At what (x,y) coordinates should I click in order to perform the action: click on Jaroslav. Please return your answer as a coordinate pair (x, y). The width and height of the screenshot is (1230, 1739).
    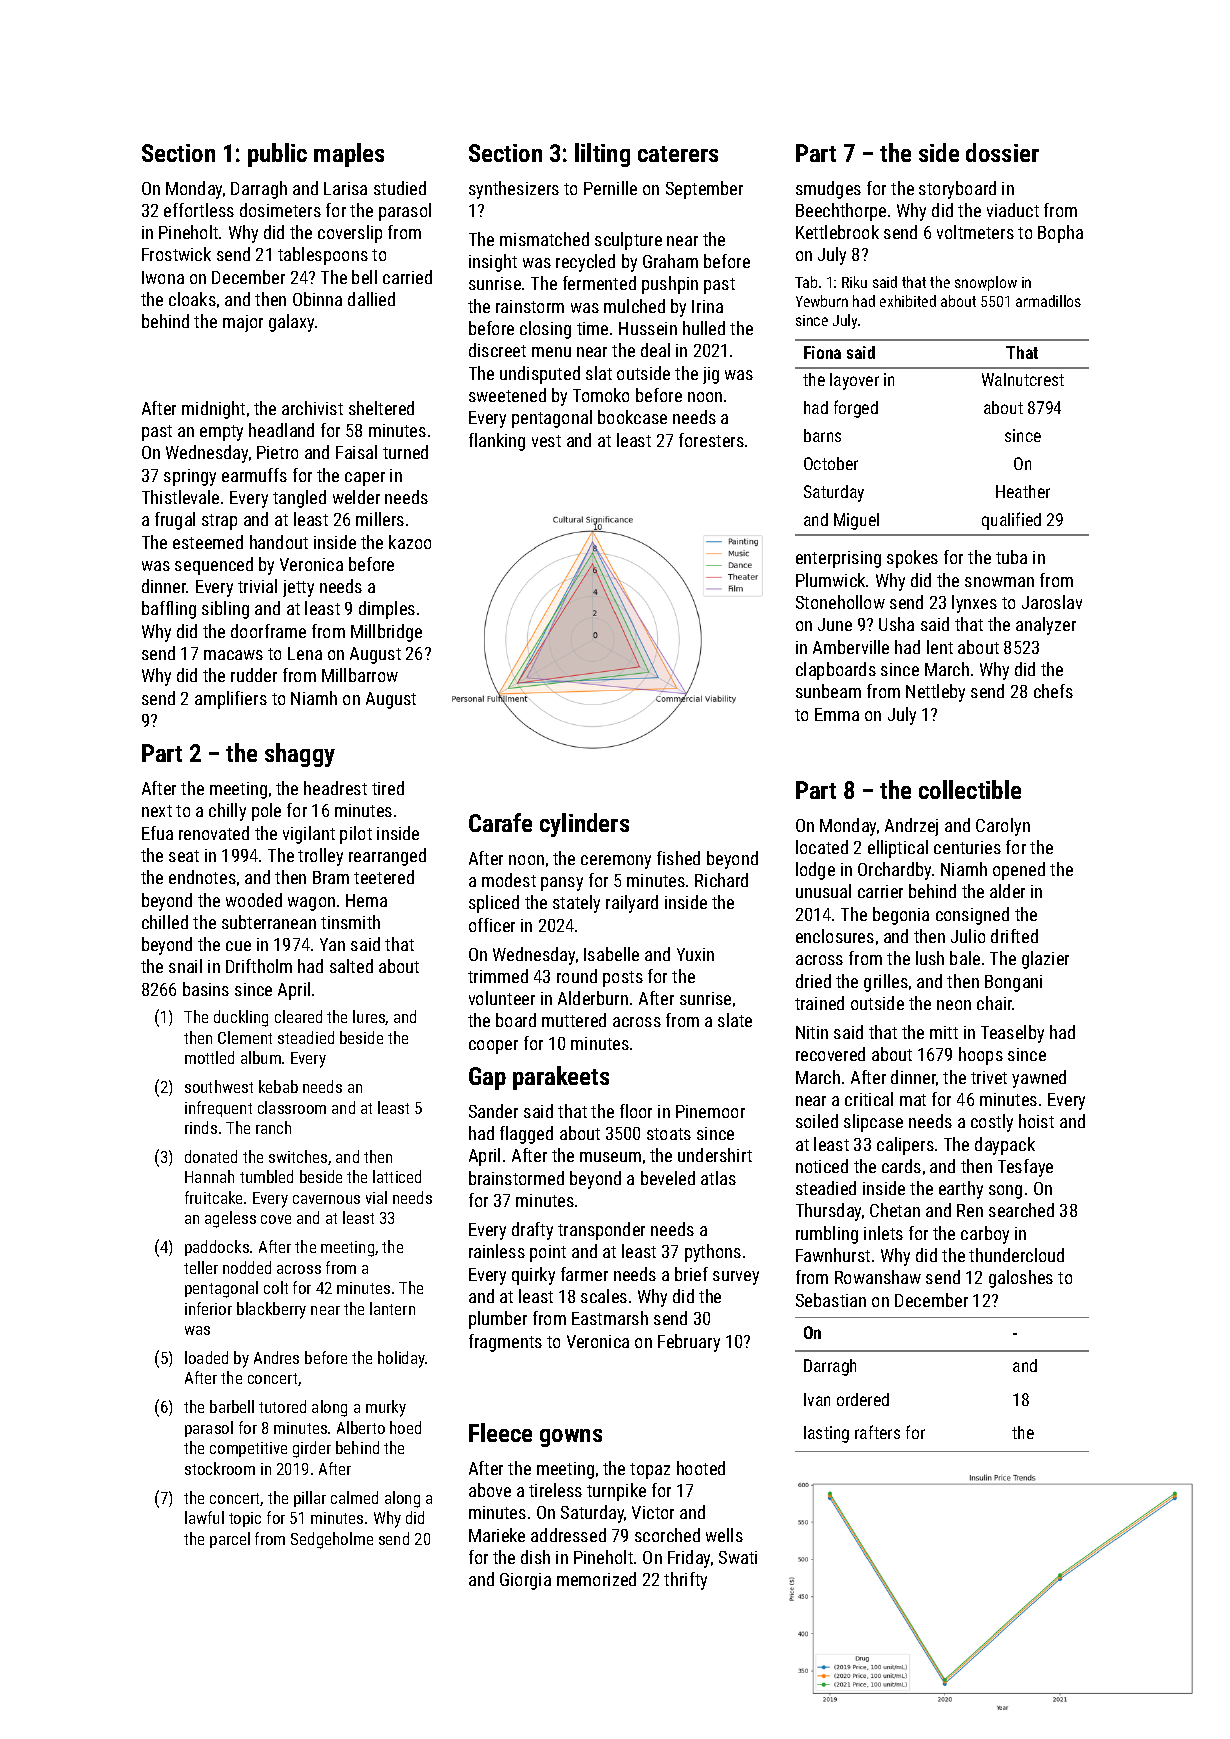
    Looking at the image, I should click on (1052, 602).
